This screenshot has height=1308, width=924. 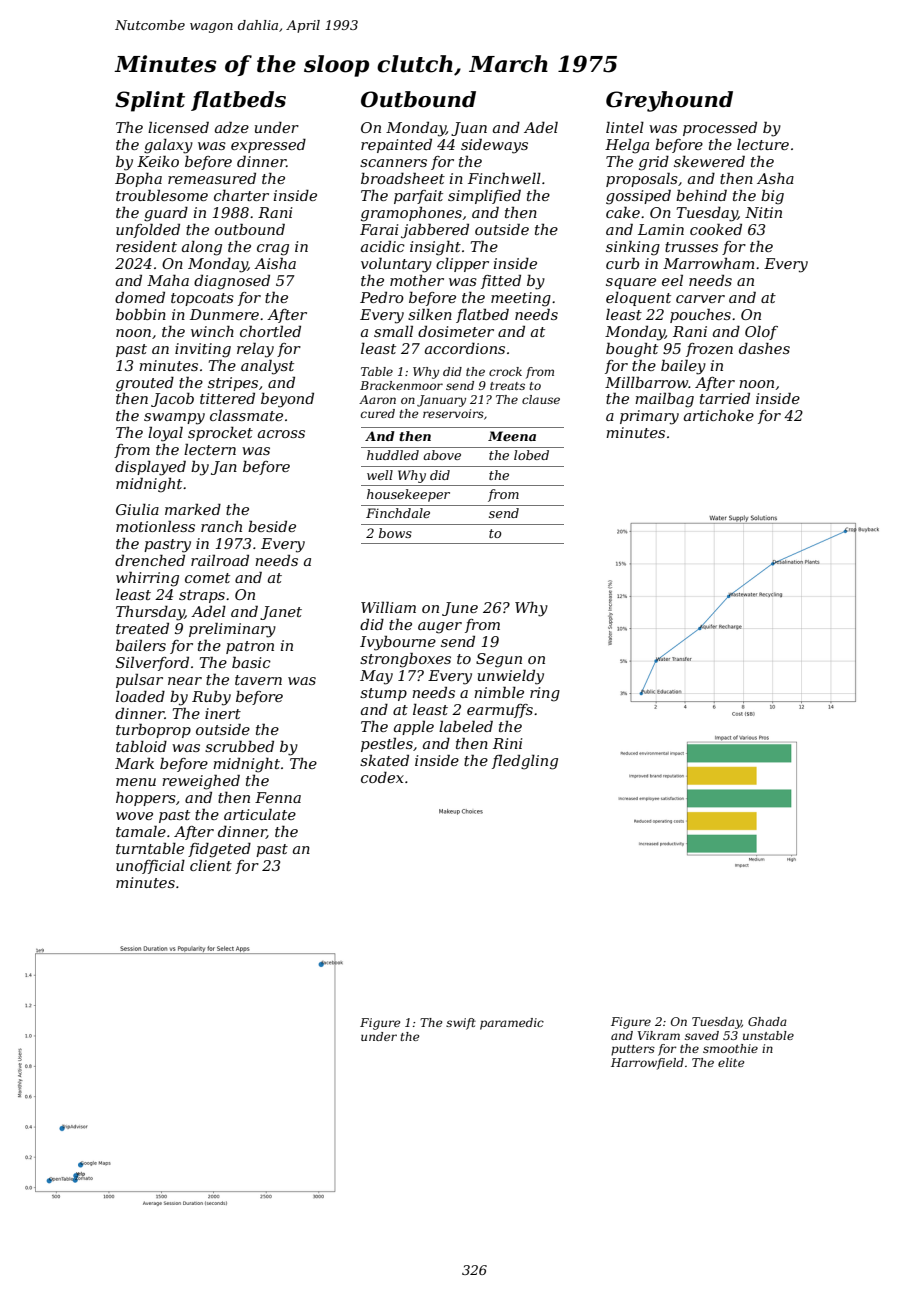 I want to click on insight, so click(x=435, y=248).
